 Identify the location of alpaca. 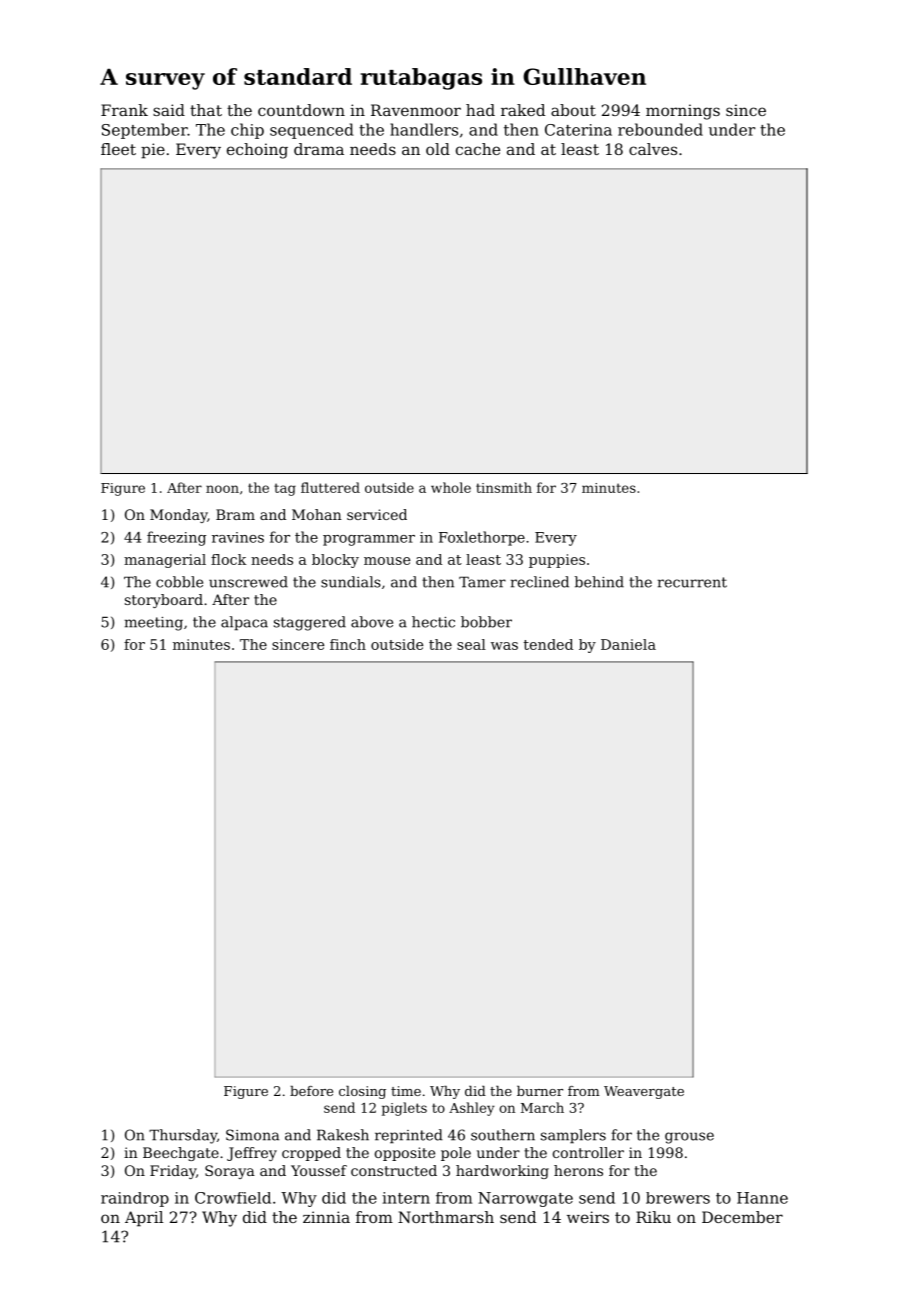
(244, 623).
